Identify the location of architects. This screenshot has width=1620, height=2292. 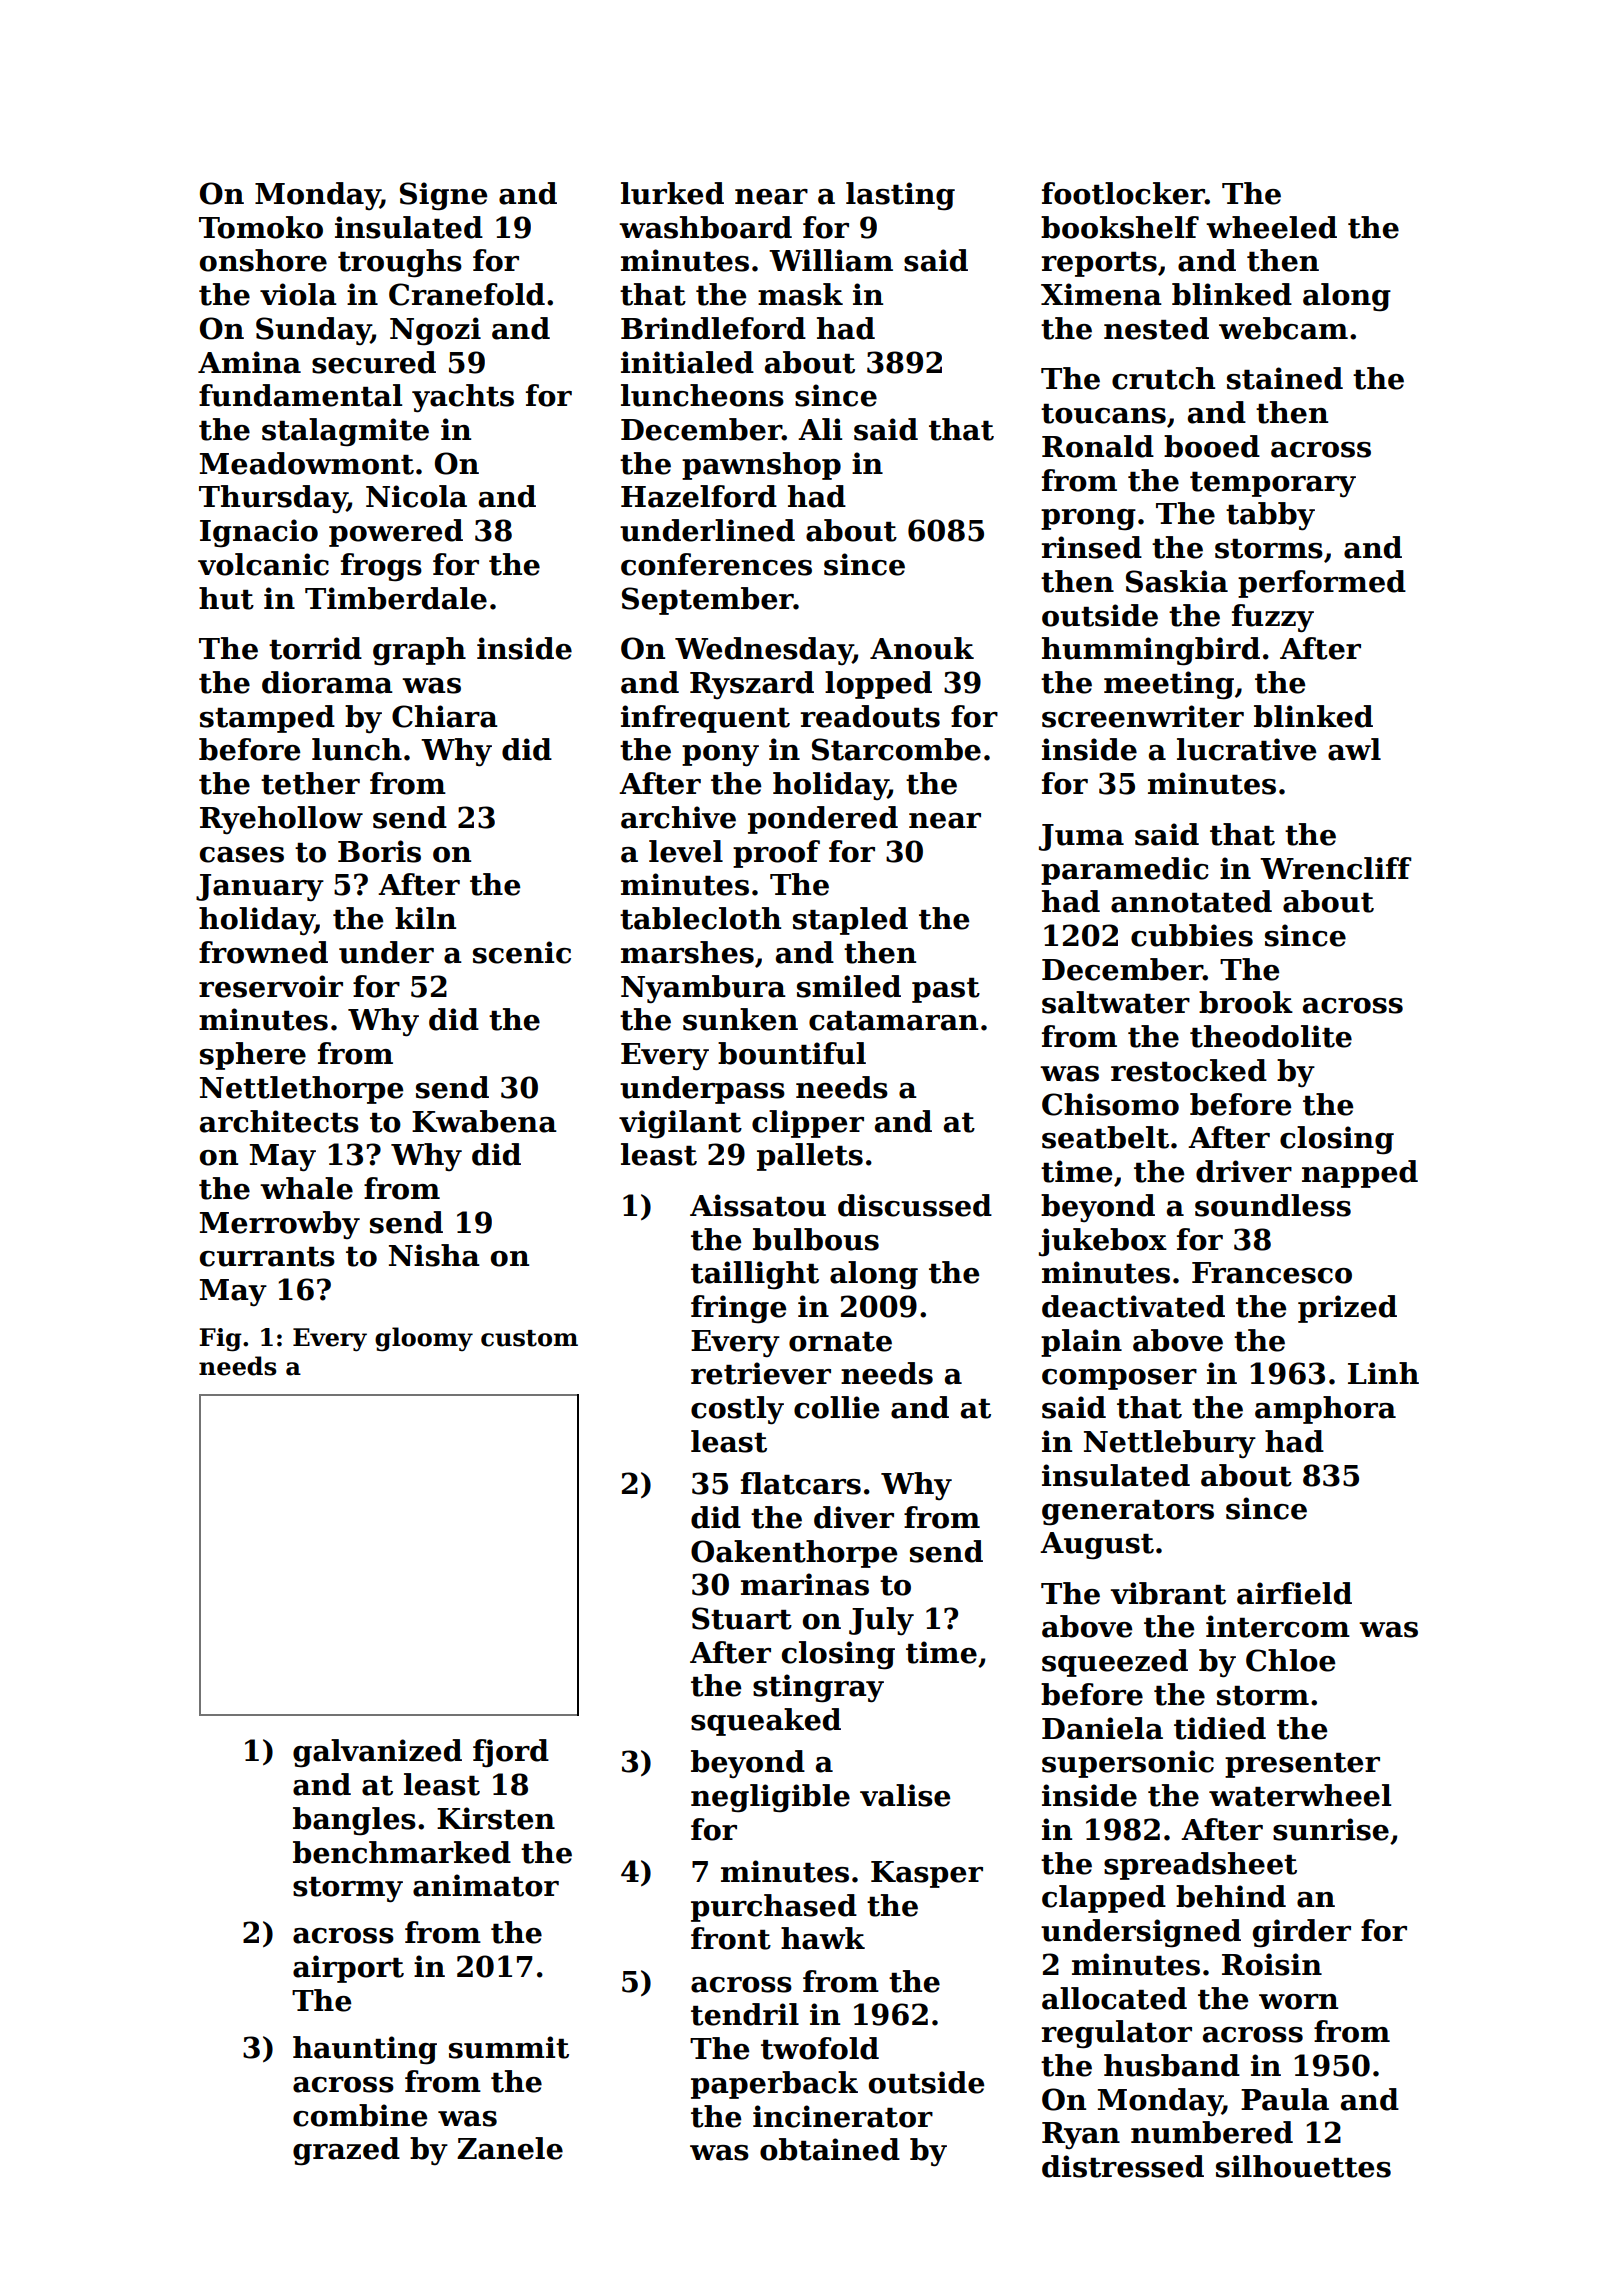
(279, 1121).
